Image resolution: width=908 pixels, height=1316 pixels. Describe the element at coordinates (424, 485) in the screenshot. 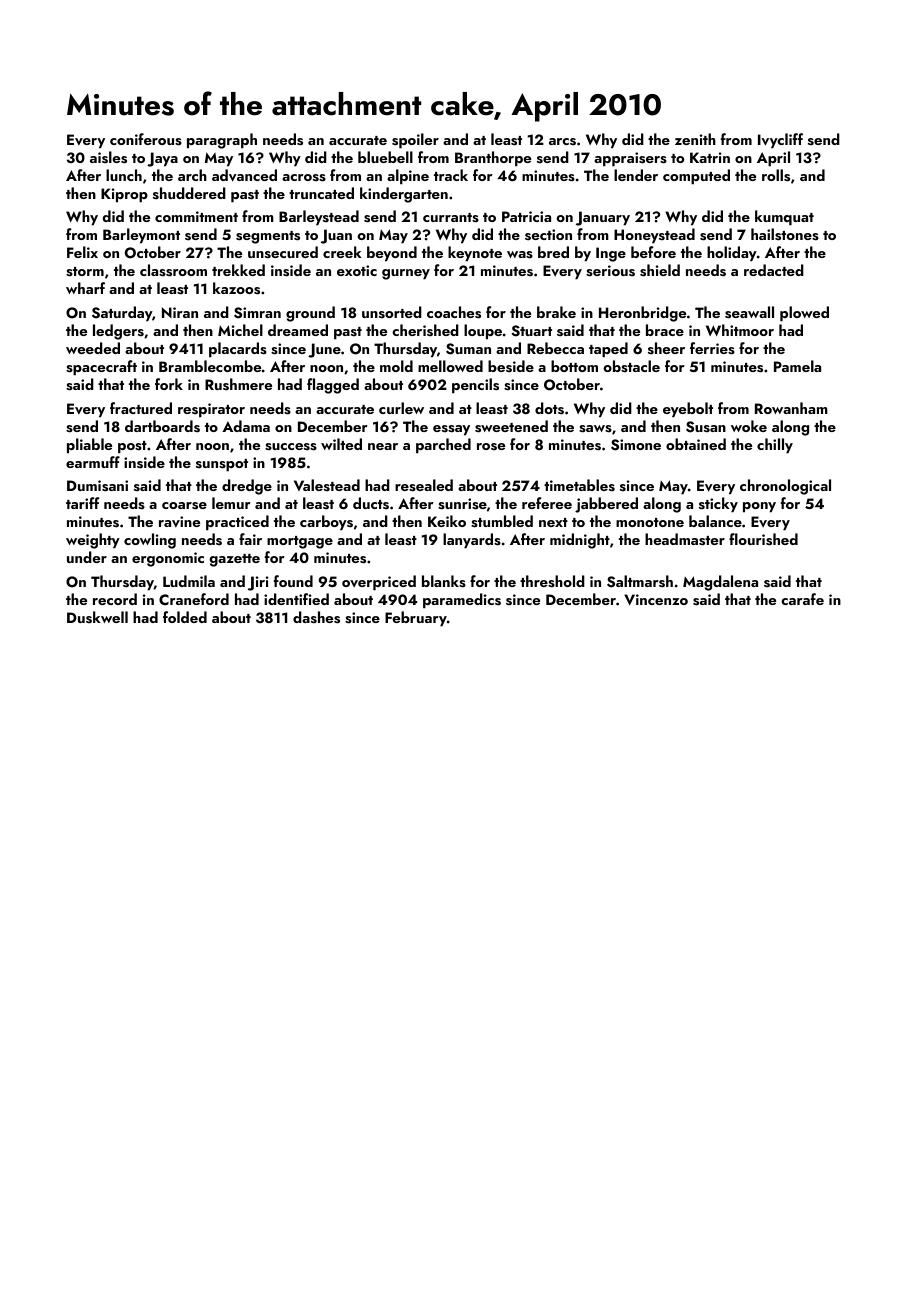

I see `resealed` at that location.
